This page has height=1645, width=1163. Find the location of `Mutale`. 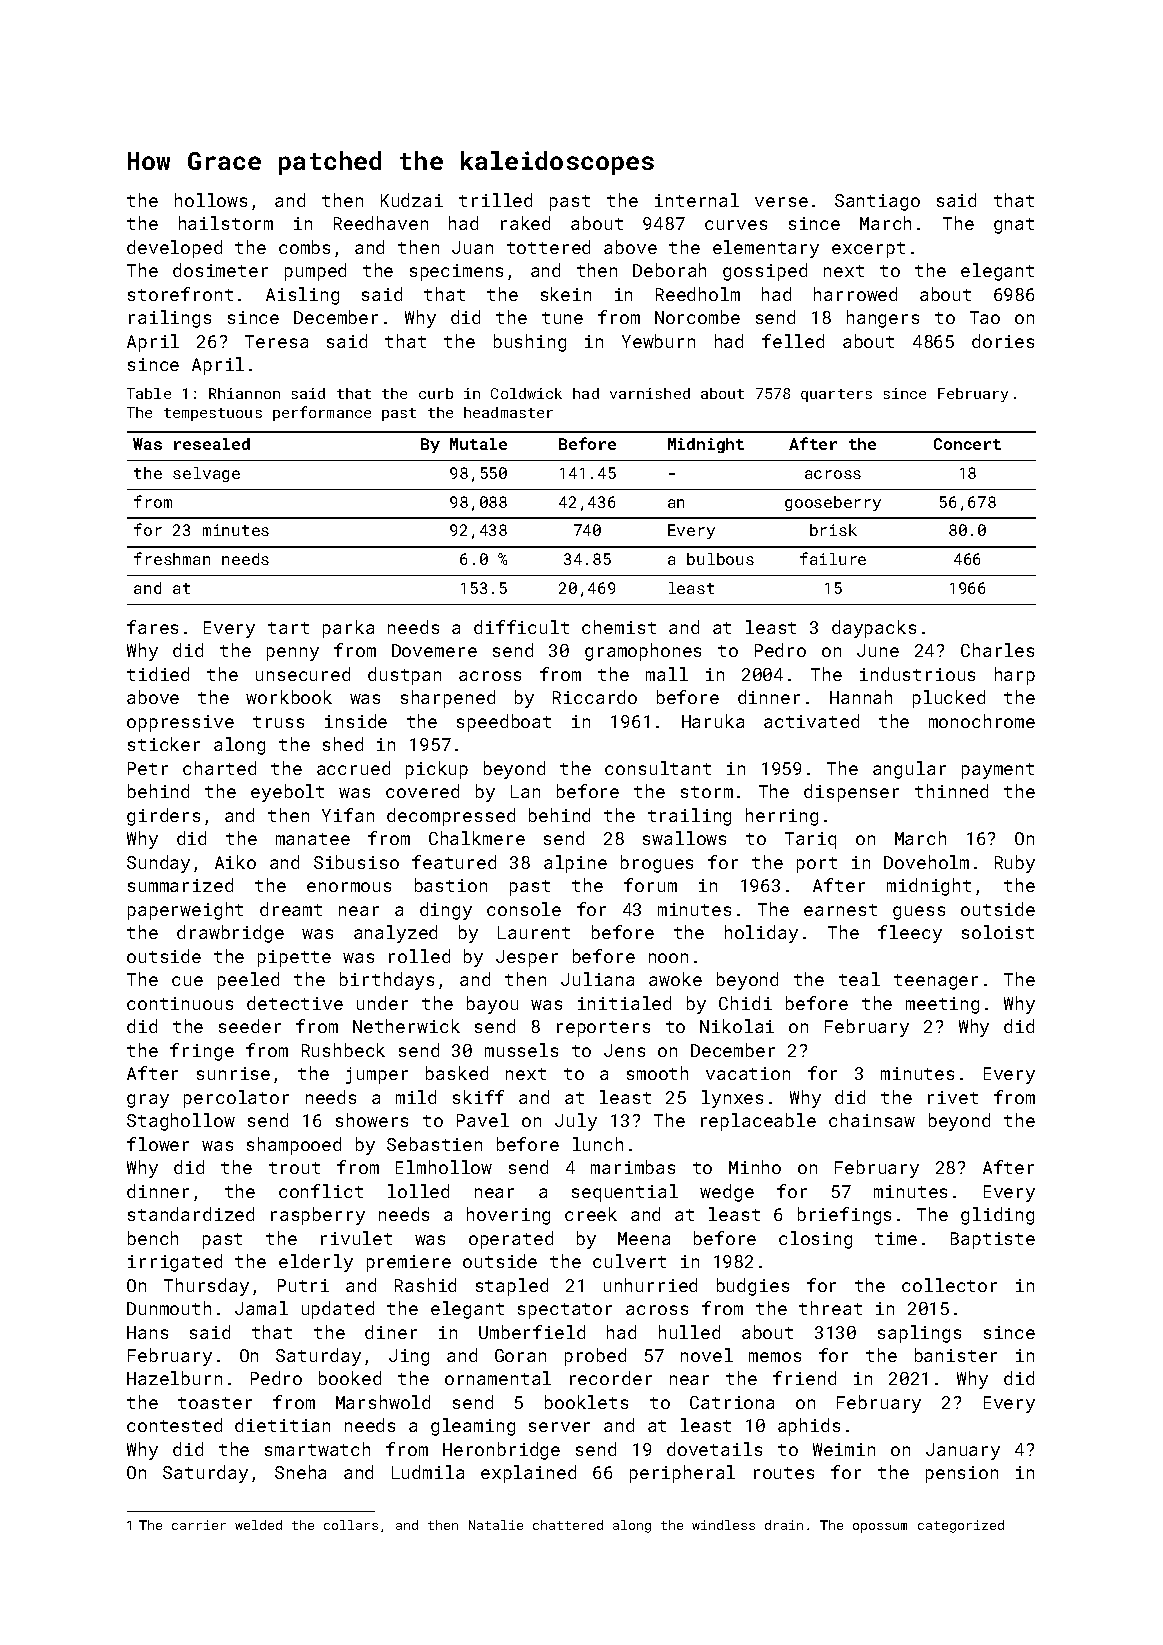

Mutale is located at coordinates (478, 444).
